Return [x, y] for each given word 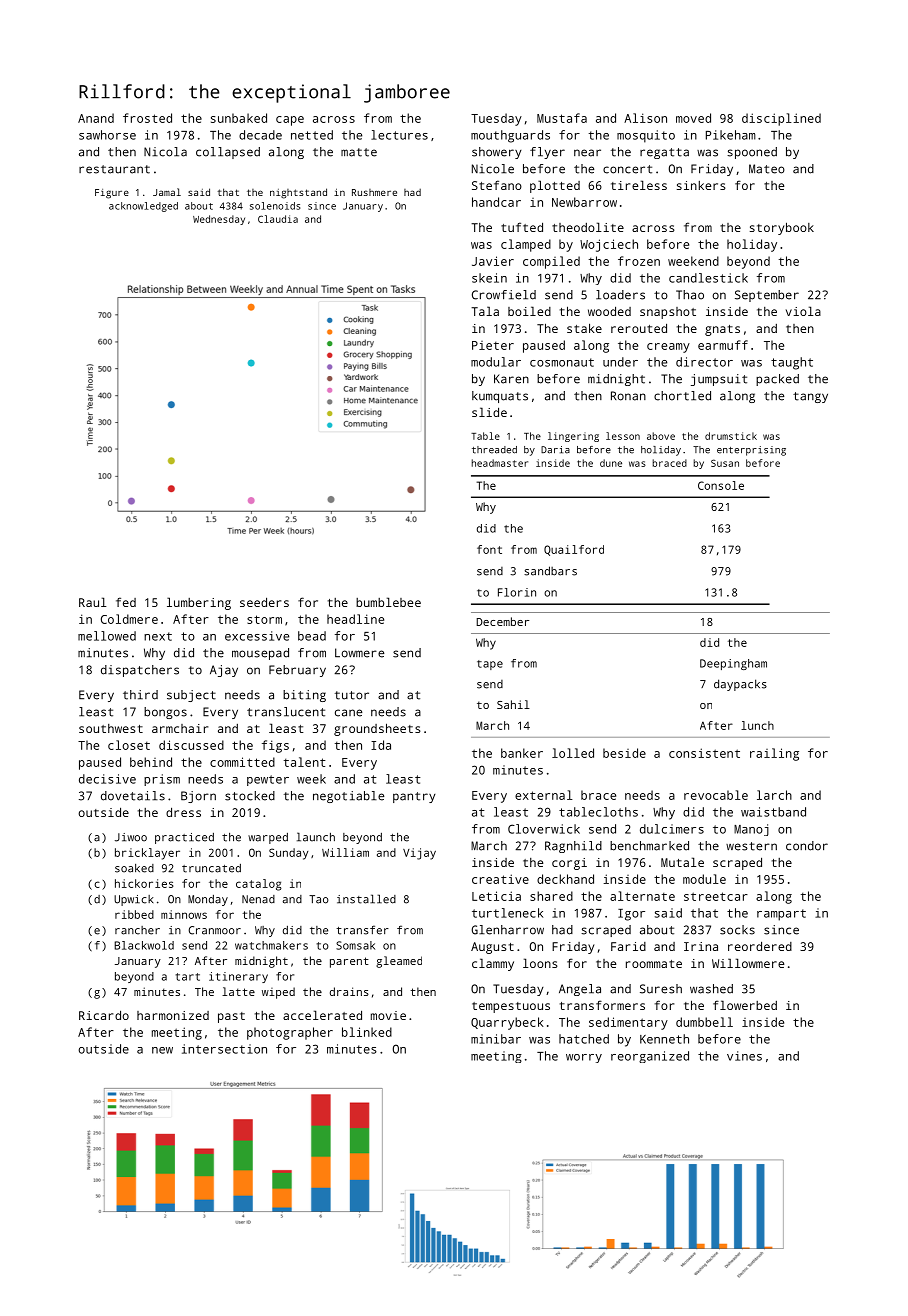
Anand [96, 118]
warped [268, 838]
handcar [496, 202]
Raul [93, 602]
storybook [782, 228]
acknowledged [143, 207]
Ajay [224, 671]
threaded [494, 450]
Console [721, 485]
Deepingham [733, 664]
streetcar [716, 896]
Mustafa [562, 118]
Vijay [419, 854]
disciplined [781, 119]
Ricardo [104, 1015]
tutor [352, 695]
